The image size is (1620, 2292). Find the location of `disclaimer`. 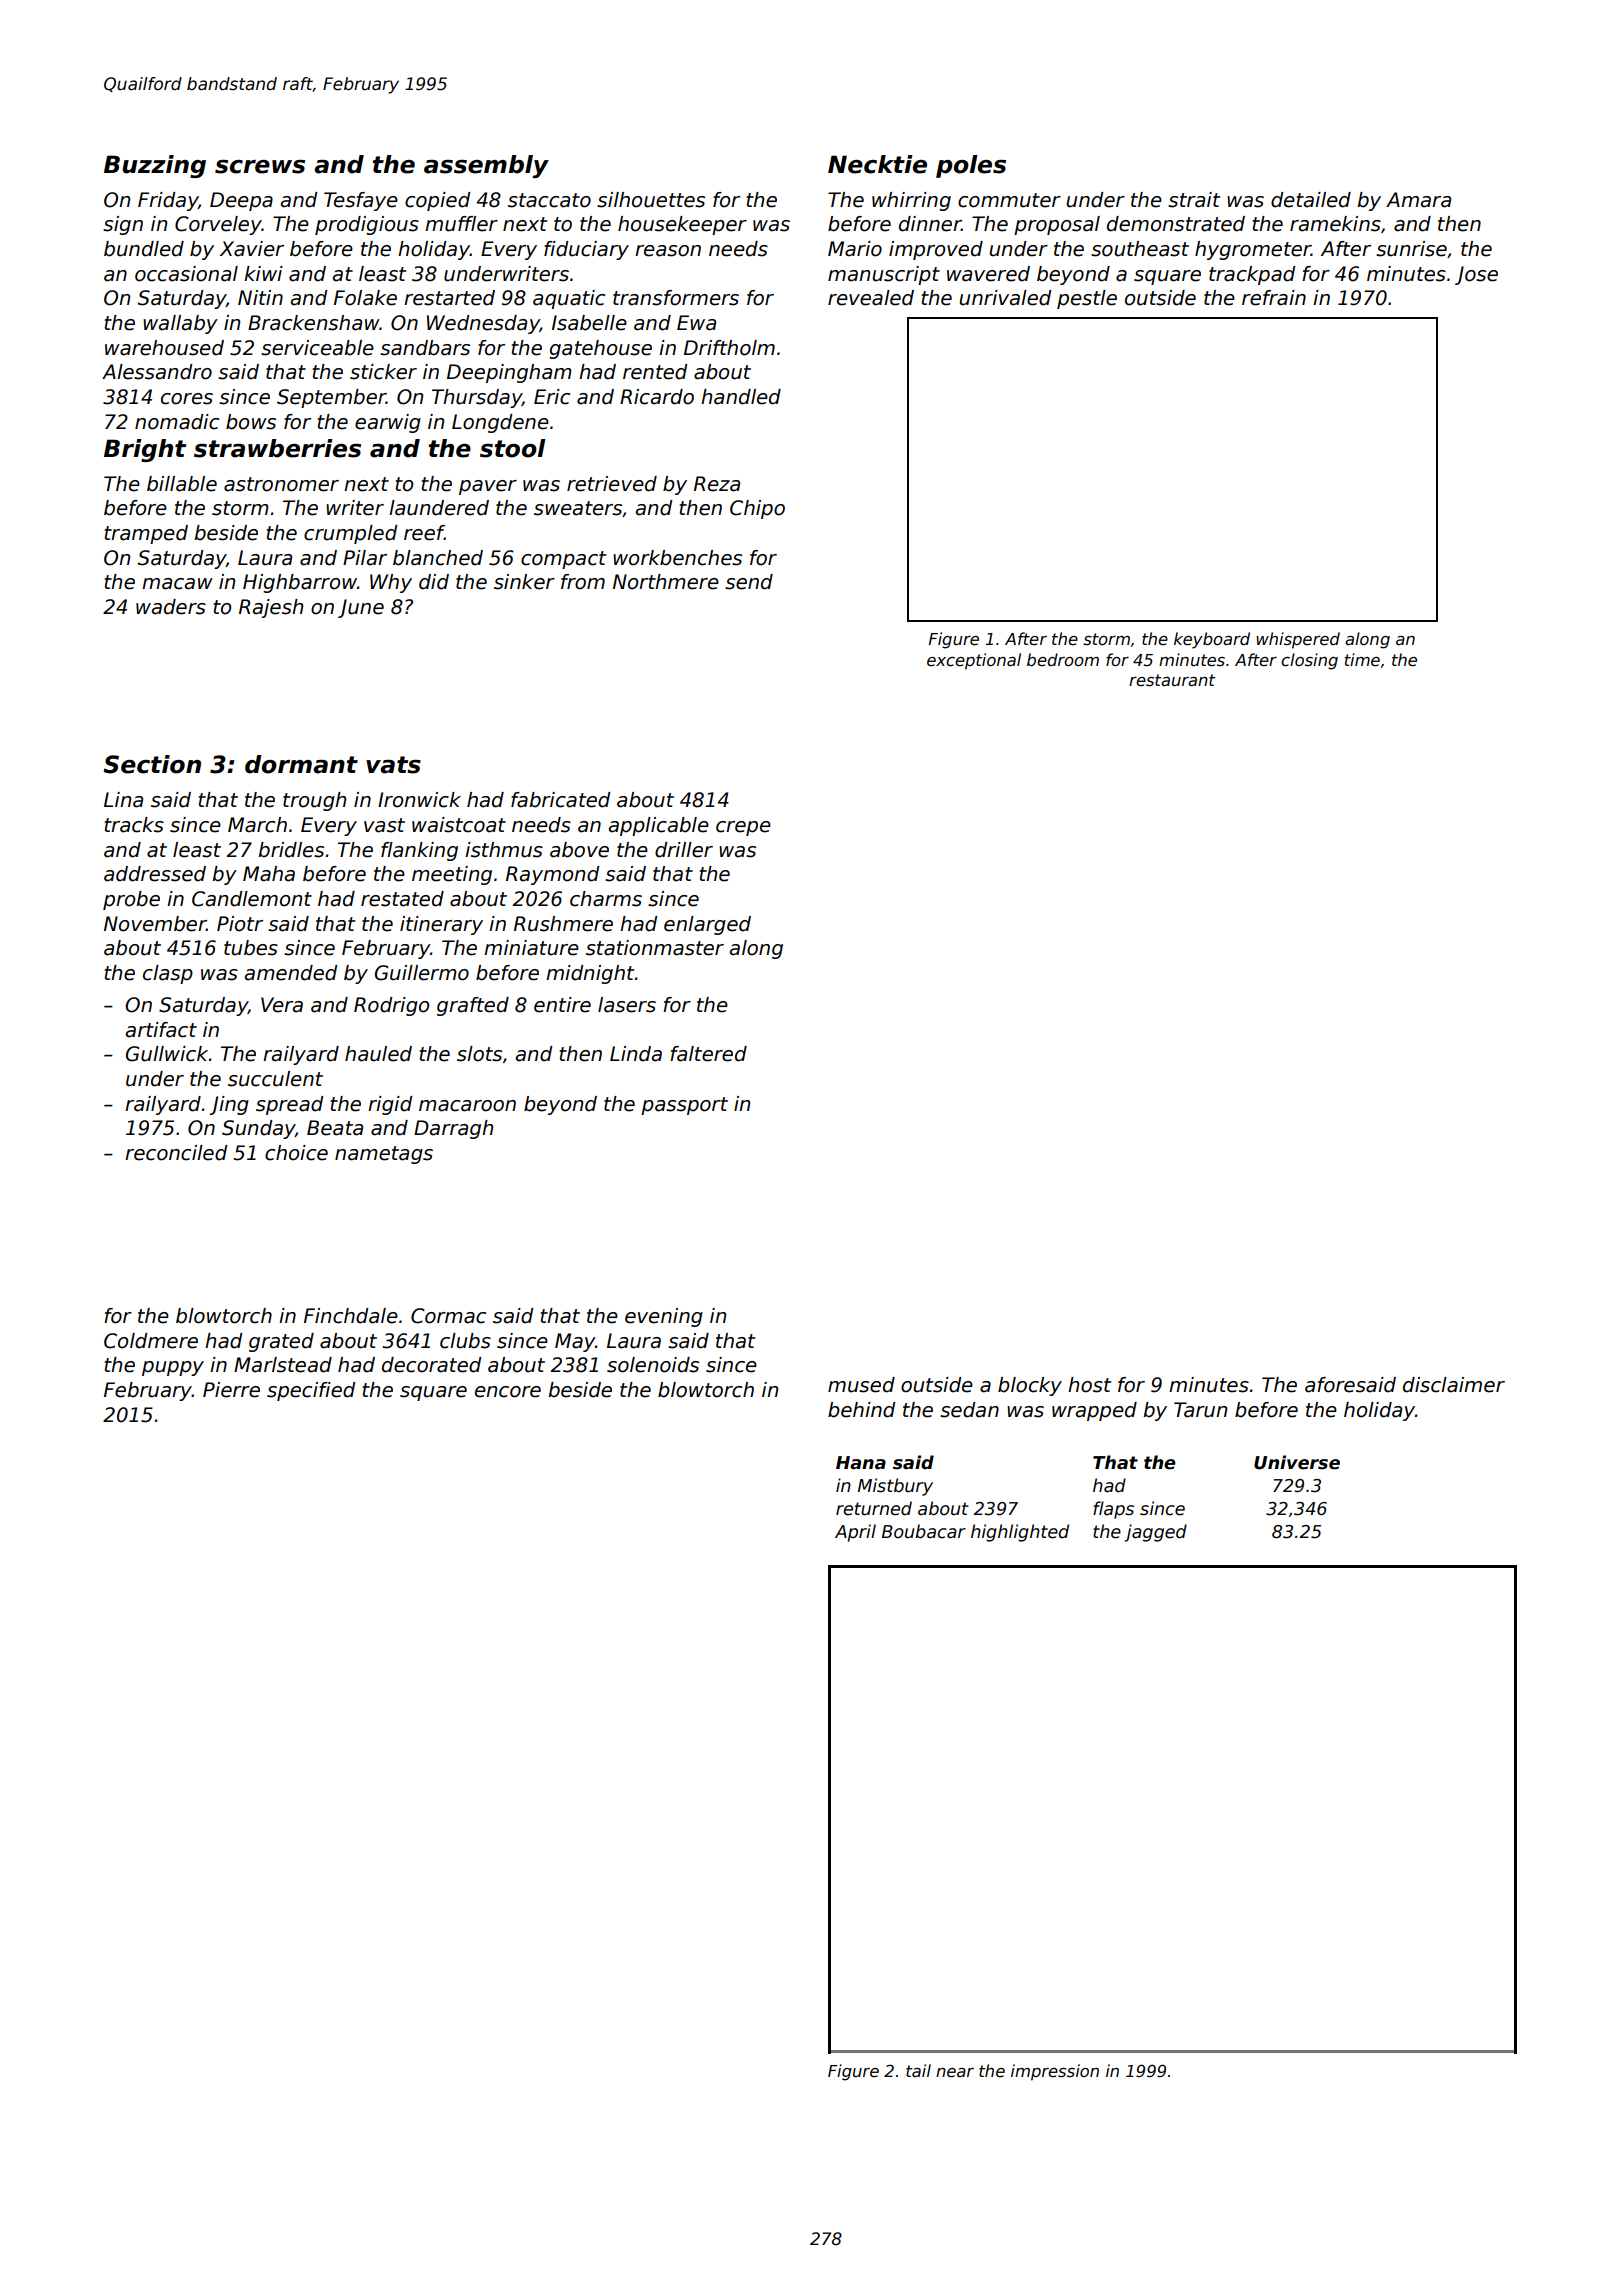

disclaimer is located at coordinates (1454, 1385).
